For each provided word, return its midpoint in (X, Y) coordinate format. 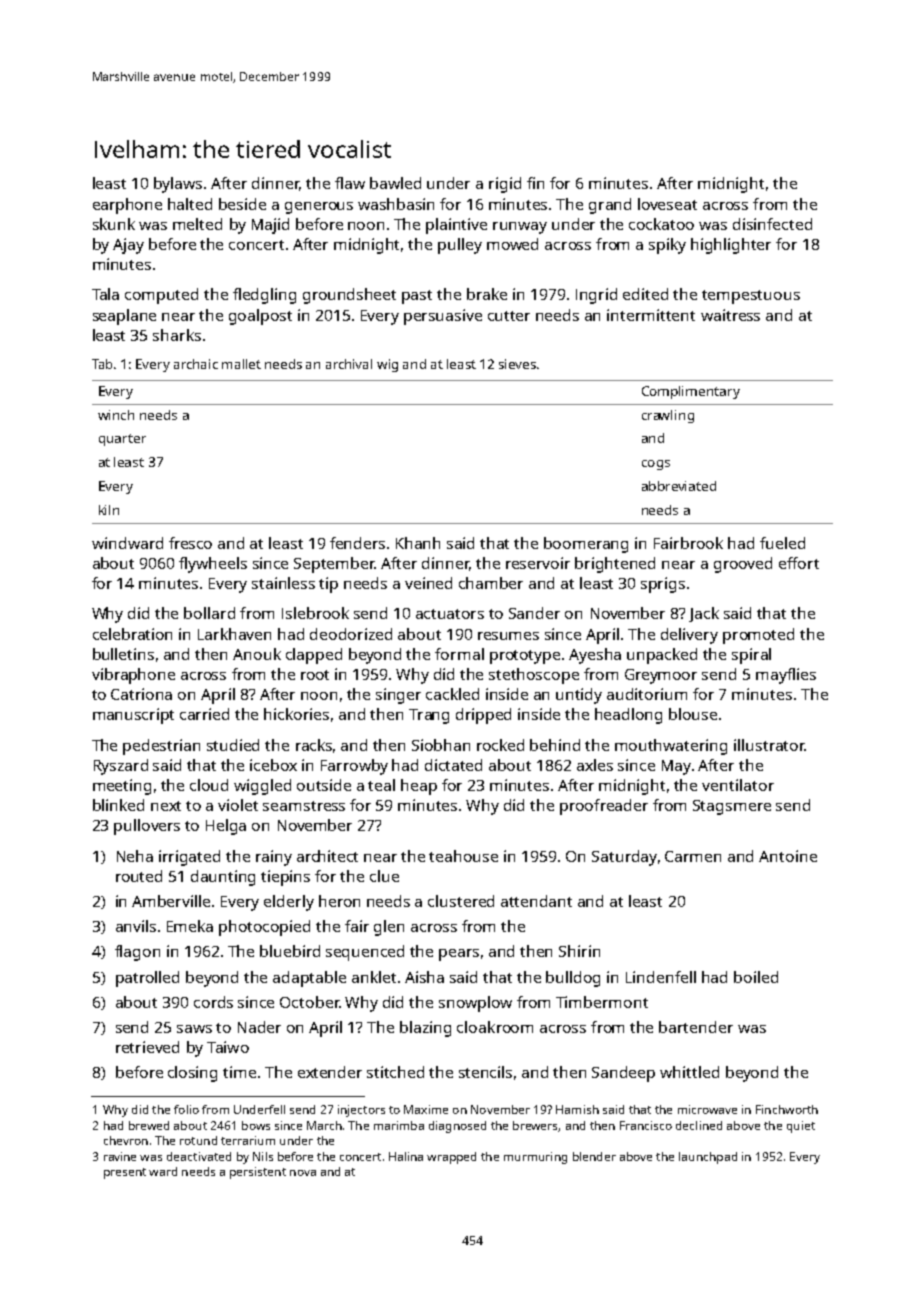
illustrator (769, 745)
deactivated (199, 1156)
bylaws (178, 185)
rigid (505, 185)
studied (233, 745)
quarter (122, 440)
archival (349, 364)
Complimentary (691, 392)
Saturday (624, 858)
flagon (137, 953)
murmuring (535, 1158)
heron (339, 901)
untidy (579, 696)
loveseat (667, 204)
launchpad (708, 1158)
